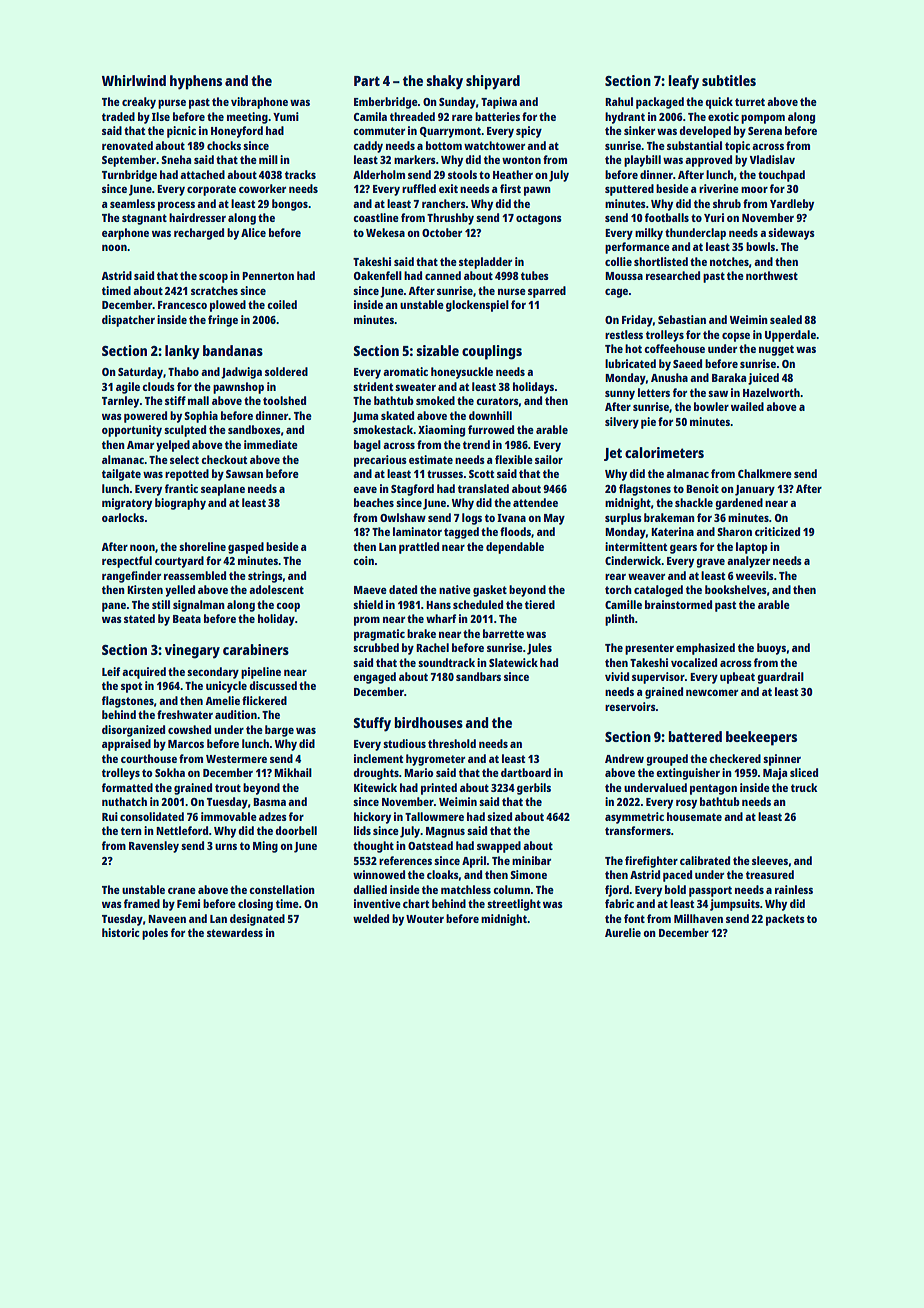  I want to click on Whirlwind, so click(134, 80).
